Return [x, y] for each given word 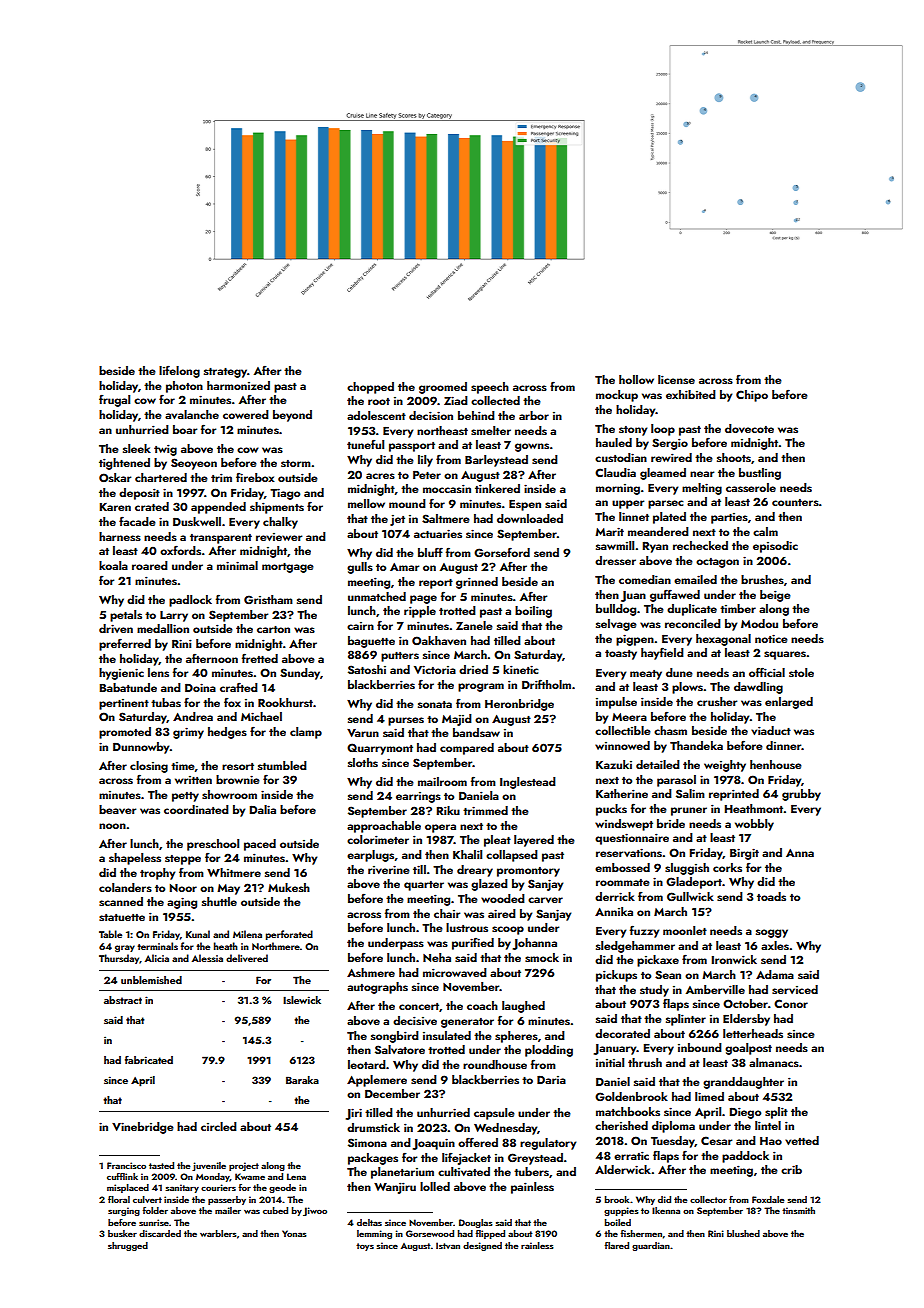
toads [771, 896]
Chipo [752, 396]
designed [482, 1246]
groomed [443, 388]
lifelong [179, 372]
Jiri [354, 1114]
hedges [227, 733]
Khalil [467, 854]
